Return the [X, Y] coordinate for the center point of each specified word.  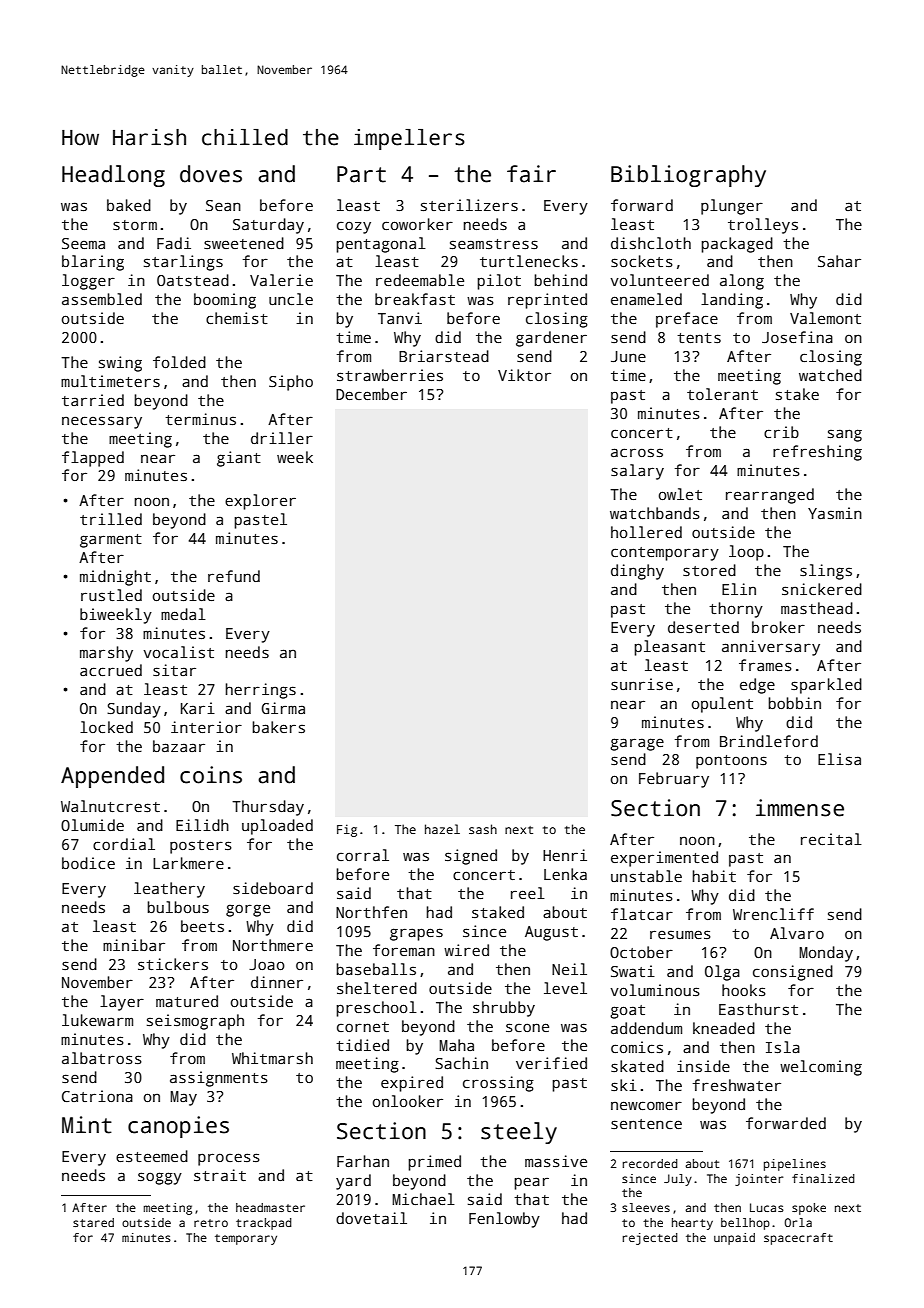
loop [746, 553]
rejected [650, 1239]
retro [211, 1223]
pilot [499, 282]
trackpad [264, 1224]
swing [120, 364]
